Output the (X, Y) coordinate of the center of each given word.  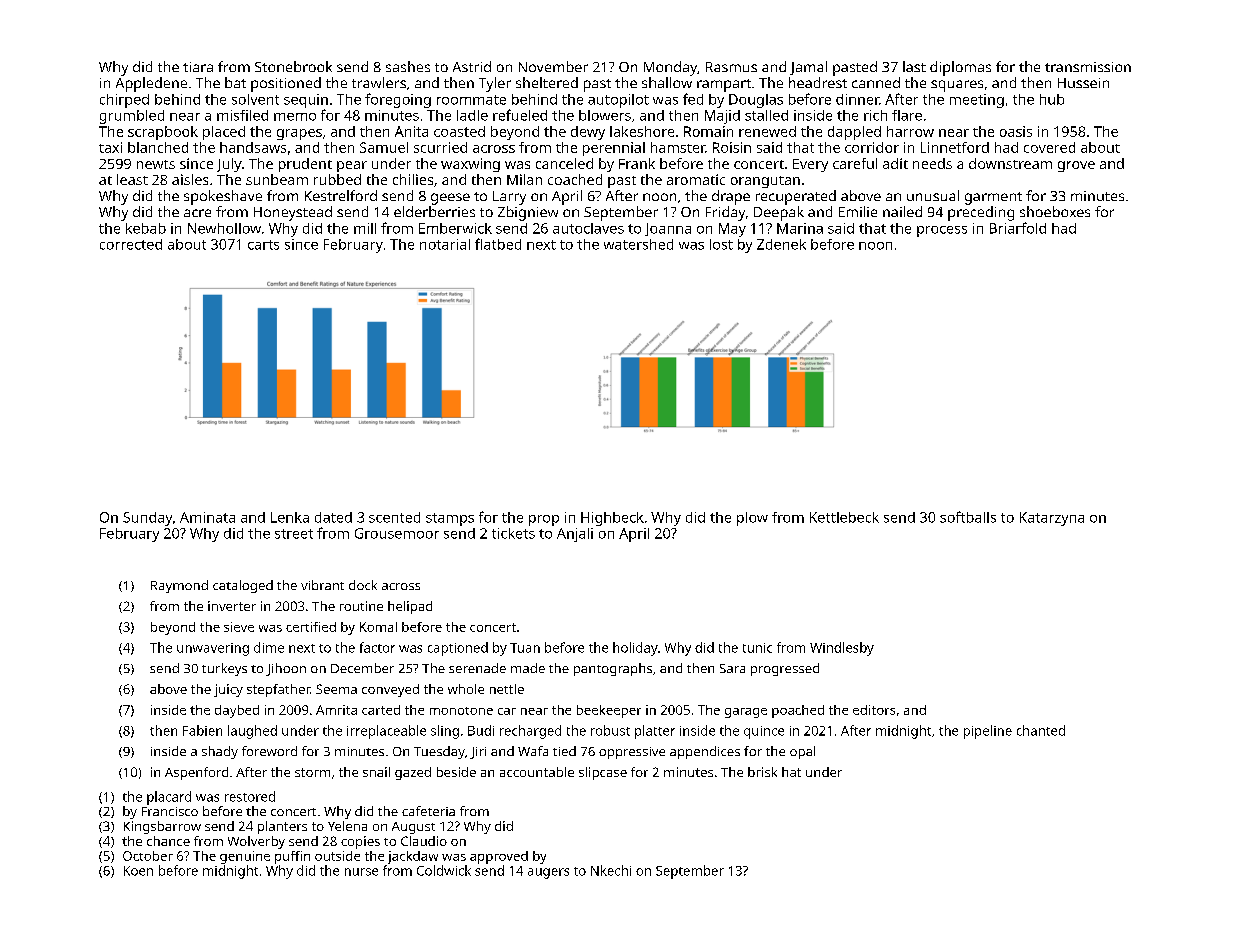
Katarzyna (1052, 519)
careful (855, 163)
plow (752, 519)
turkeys (224, 669)
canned (876, 82)
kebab (146, 228)
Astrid (472, 66)
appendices (705, 752)
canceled (564, 163)
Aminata (207, 517)
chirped (124, 101)
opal (802, 752)
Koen (138, 871)
